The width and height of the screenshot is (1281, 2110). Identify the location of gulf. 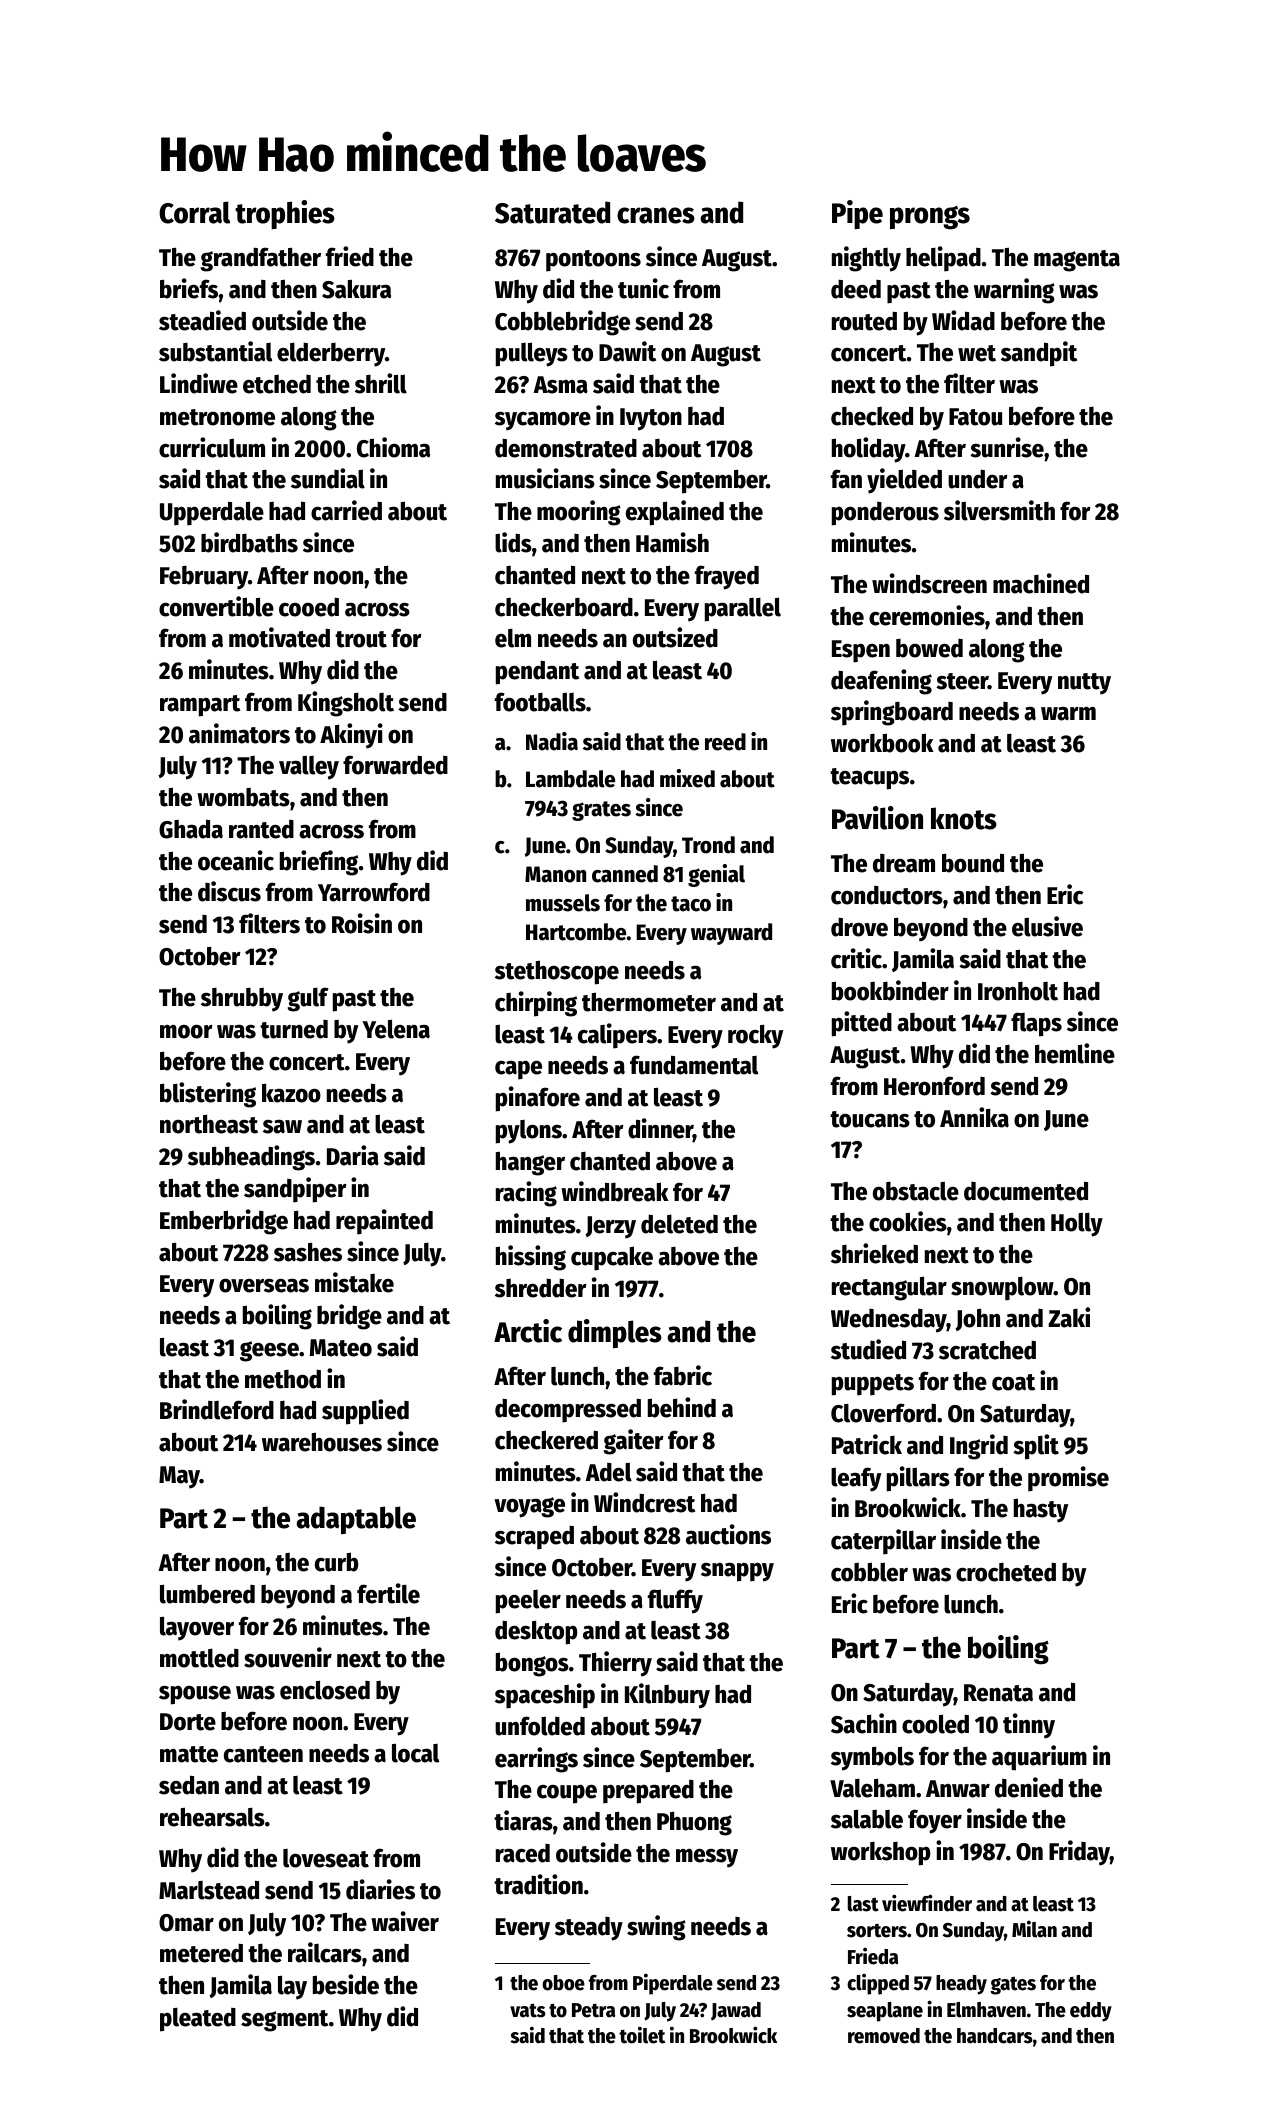
(308, 999).
